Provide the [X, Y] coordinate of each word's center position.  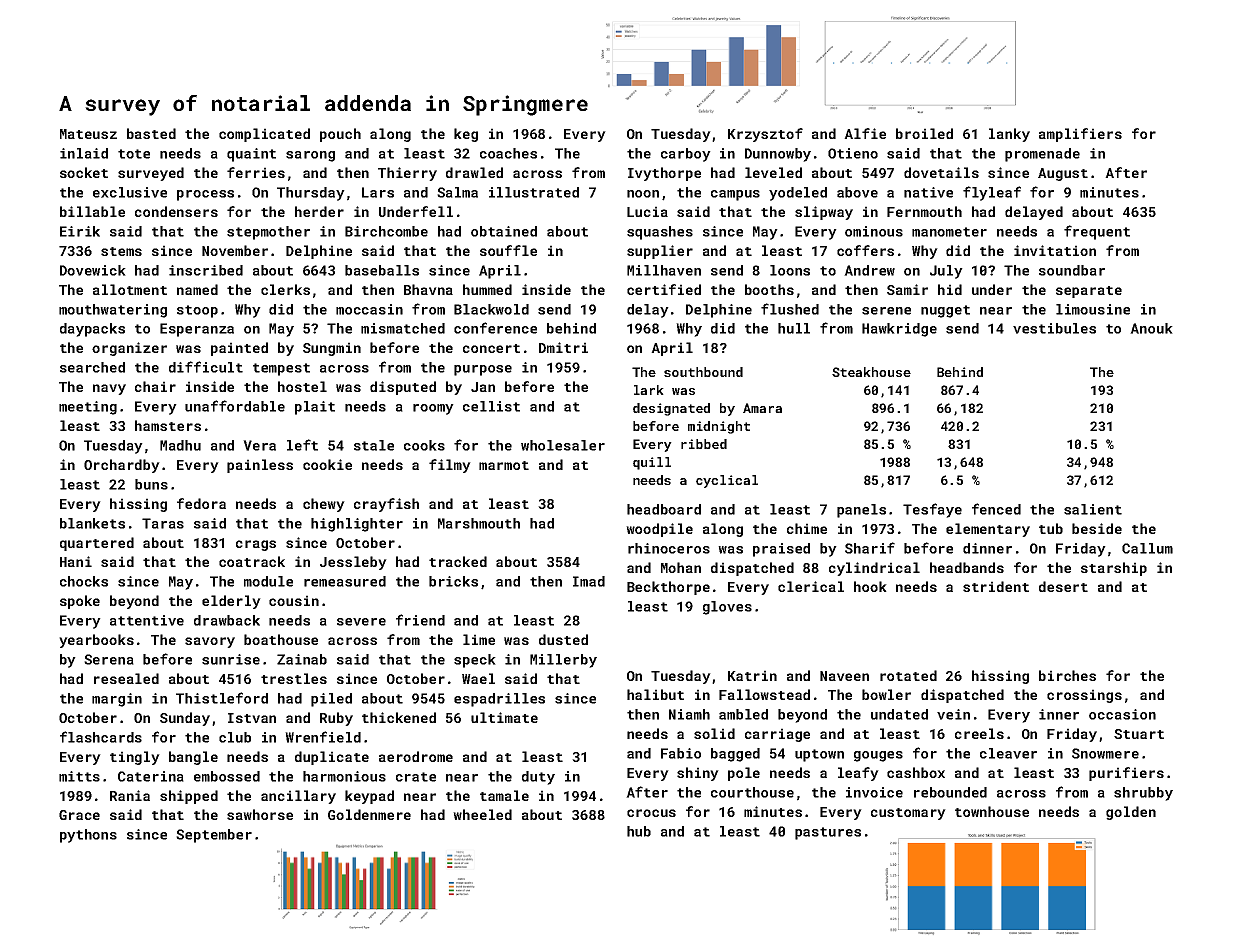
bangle [193, 758]
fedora [201, 503]
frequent [1097, 232]
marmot [504, 465]
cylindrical [874, 569]
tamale [504, 795]
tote [134, 154]
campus [735, 195]
